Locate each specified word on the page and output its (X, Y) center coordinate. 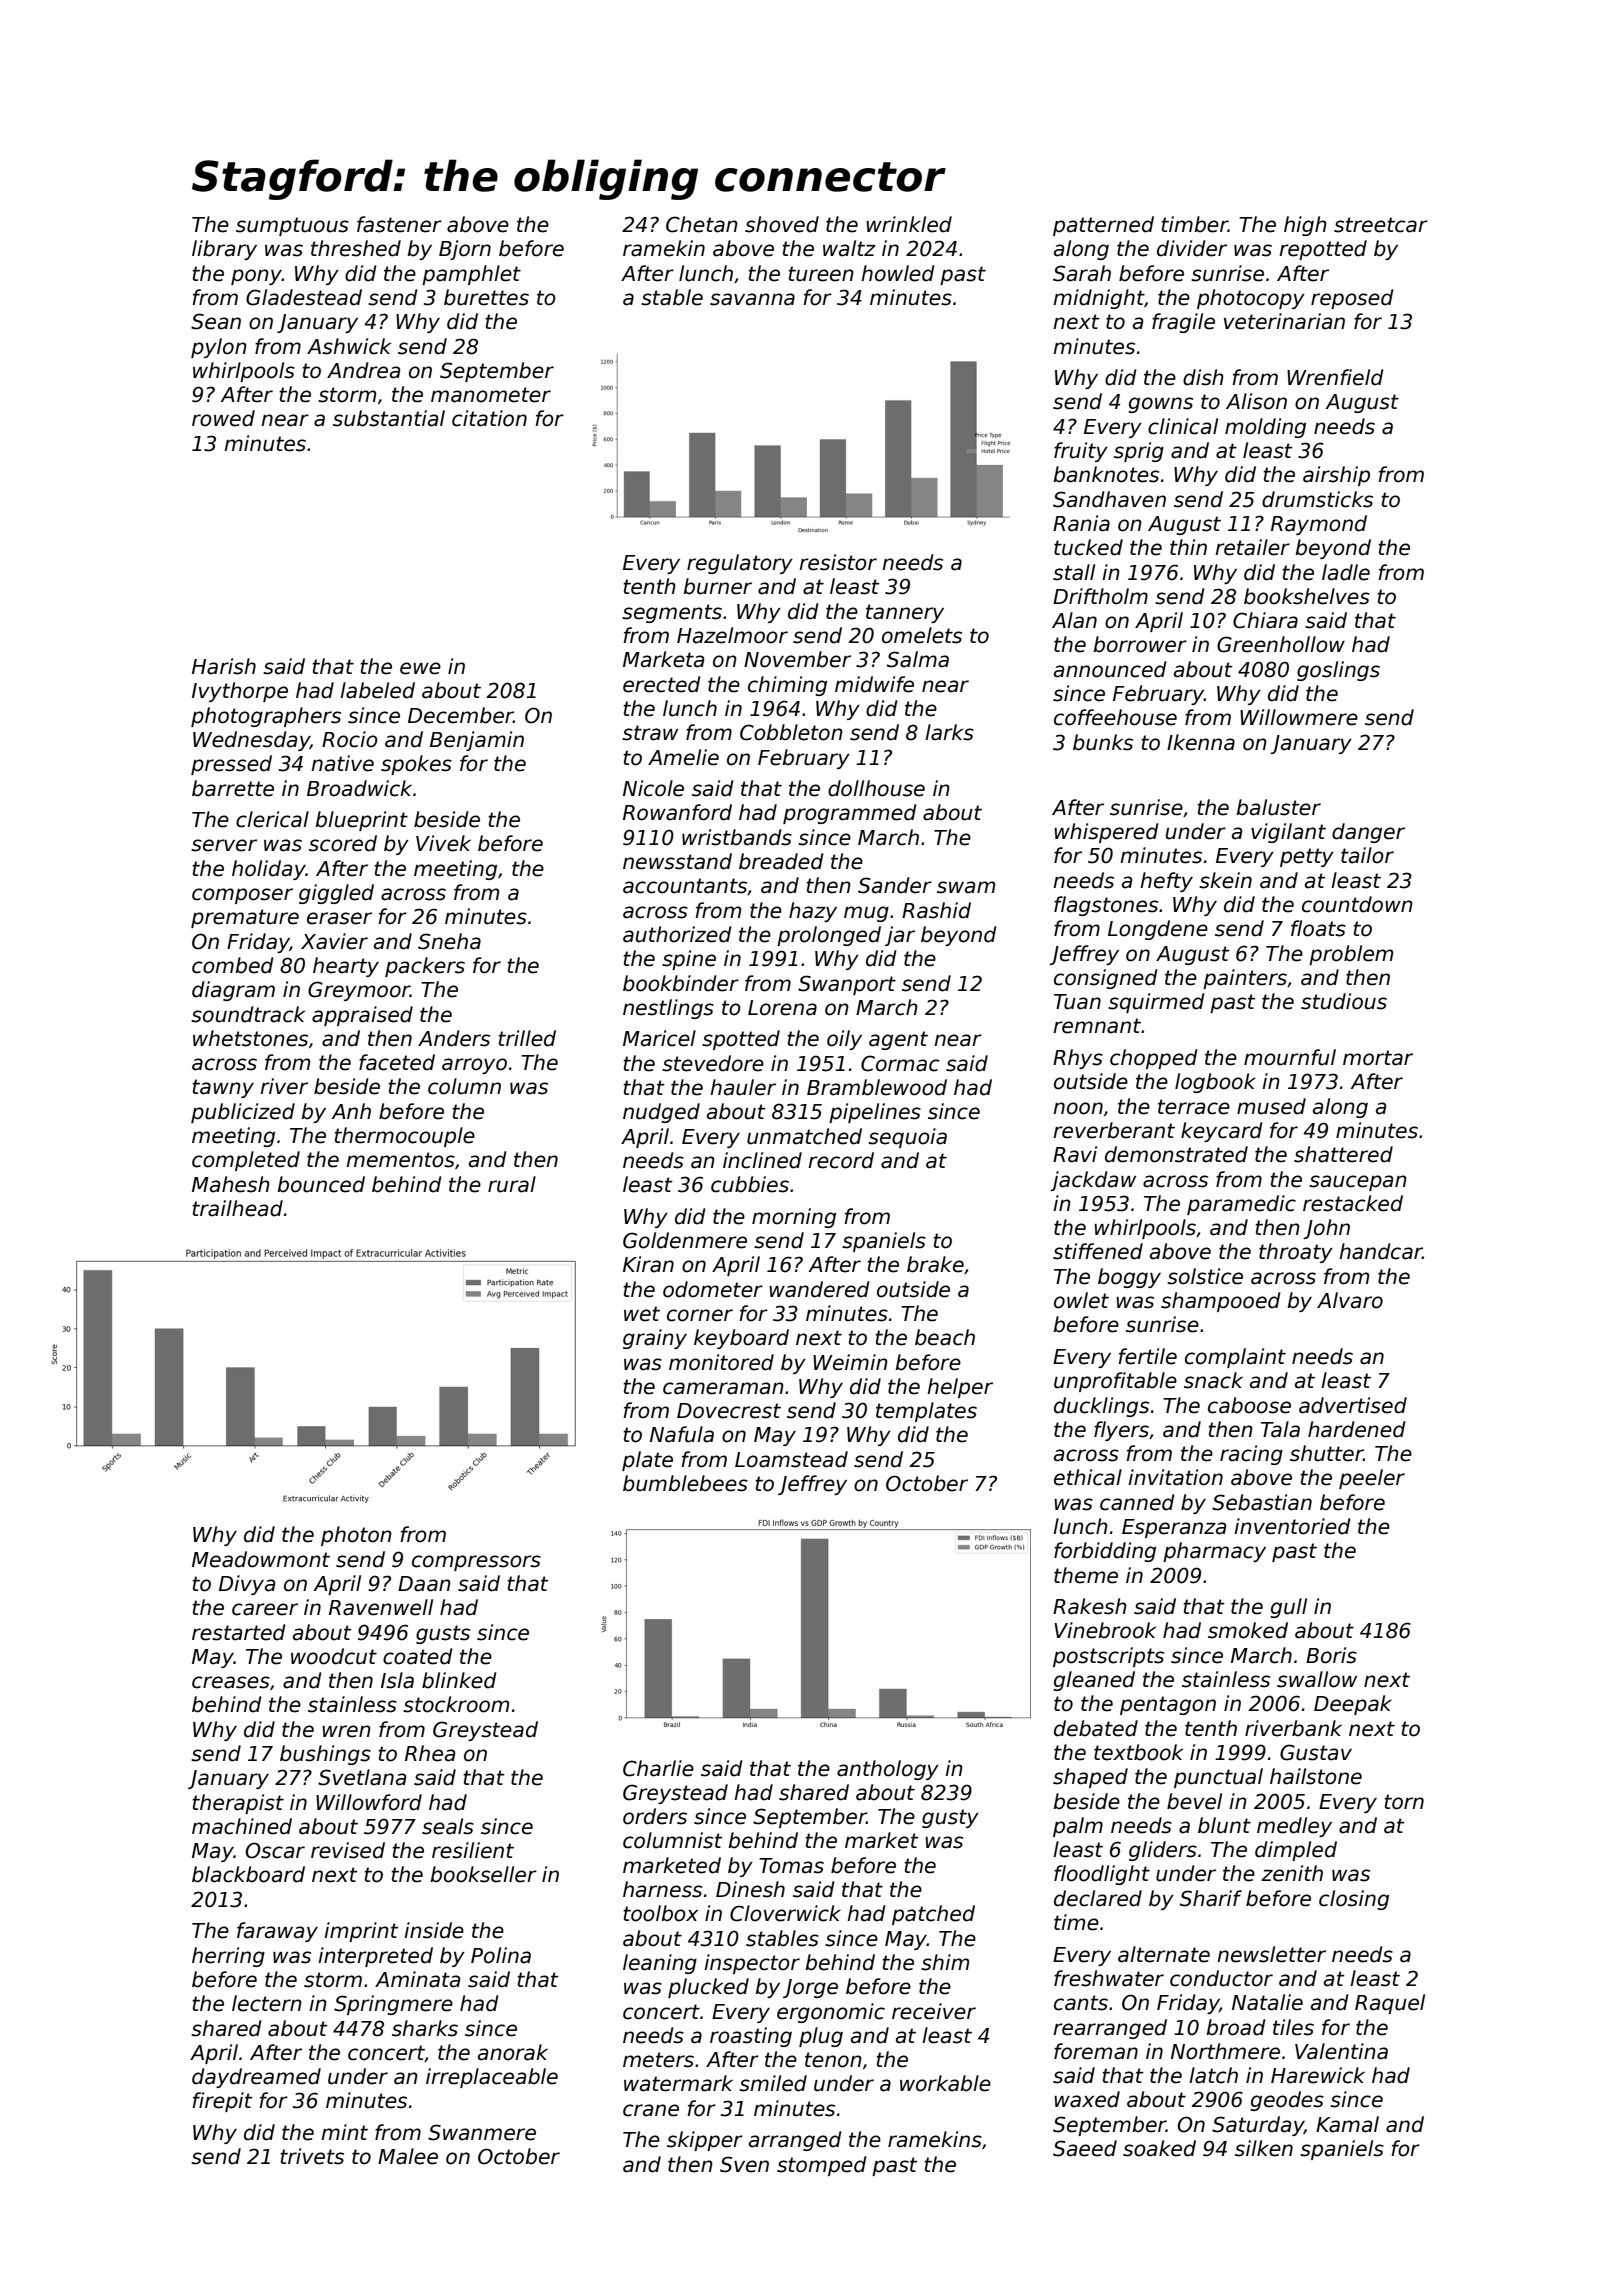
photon (356, 1536)
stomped (822, 2166)
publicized (243, 1113)
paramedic (1241, 1205)
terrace (1194, 1107)
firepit (222, 2102)
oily (844, 1040)
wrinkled (909, 224)
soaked (1159, 2148)
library (224, 250)
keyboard (741, 1339)
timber (1194, 224)
